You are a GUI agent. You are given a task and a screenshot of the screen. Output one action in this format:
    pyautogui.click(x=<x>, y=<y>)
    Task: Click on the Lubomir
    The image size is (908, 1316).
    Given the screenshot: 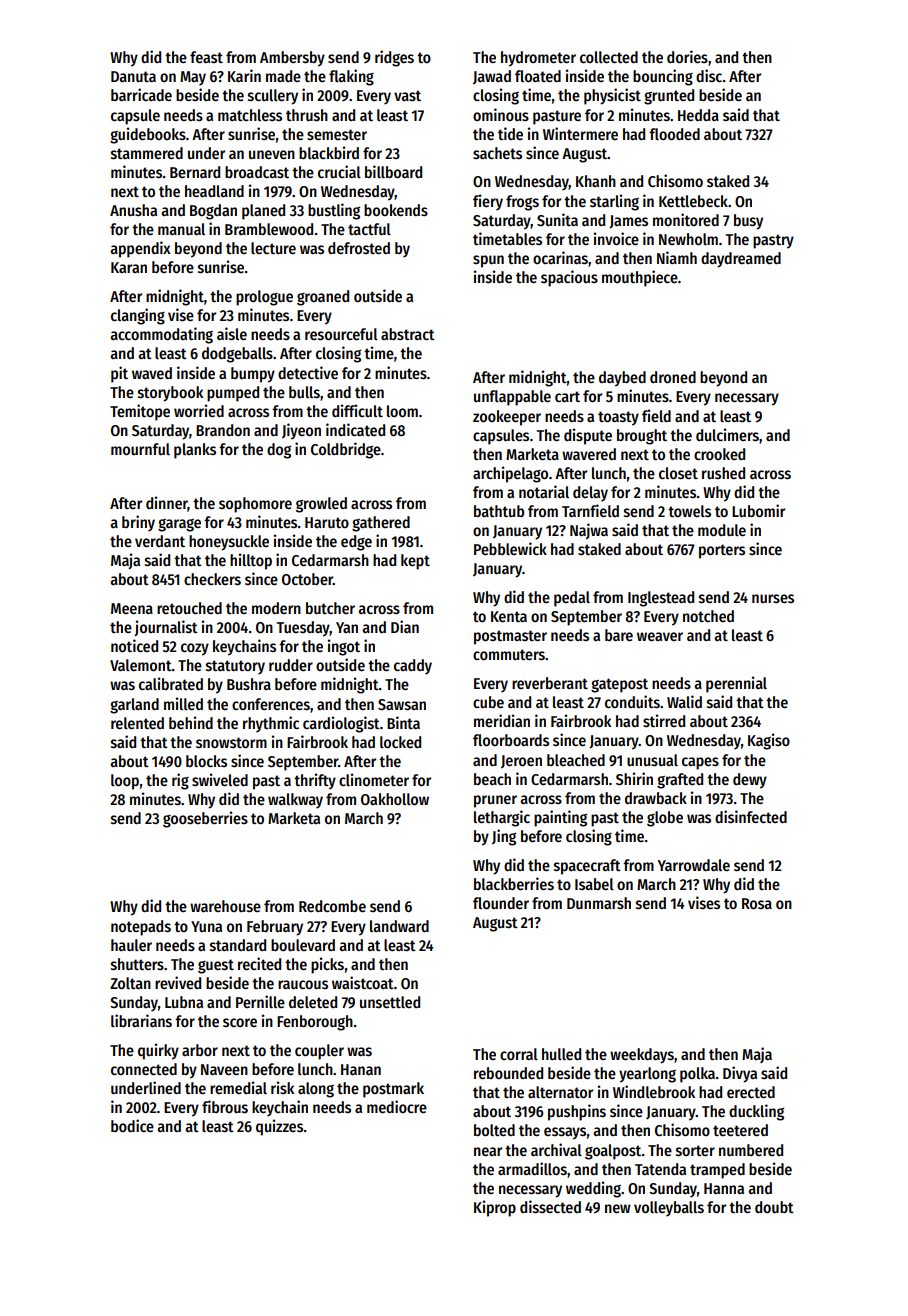 What is the action you would take?
    pyautogui.click(x=758, y=510)
